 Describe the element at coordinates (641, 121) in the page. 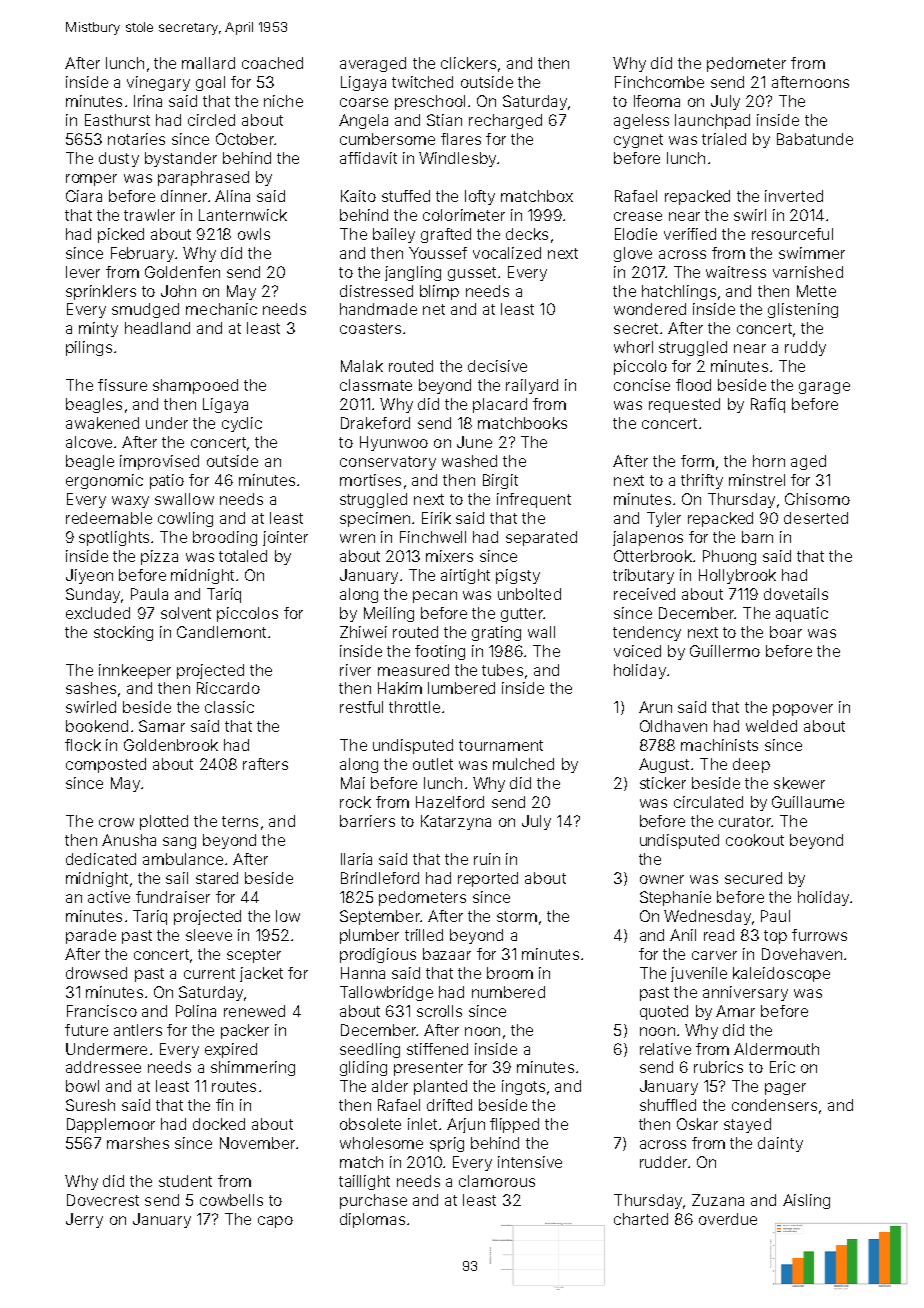

I see `ageless` at that location.
